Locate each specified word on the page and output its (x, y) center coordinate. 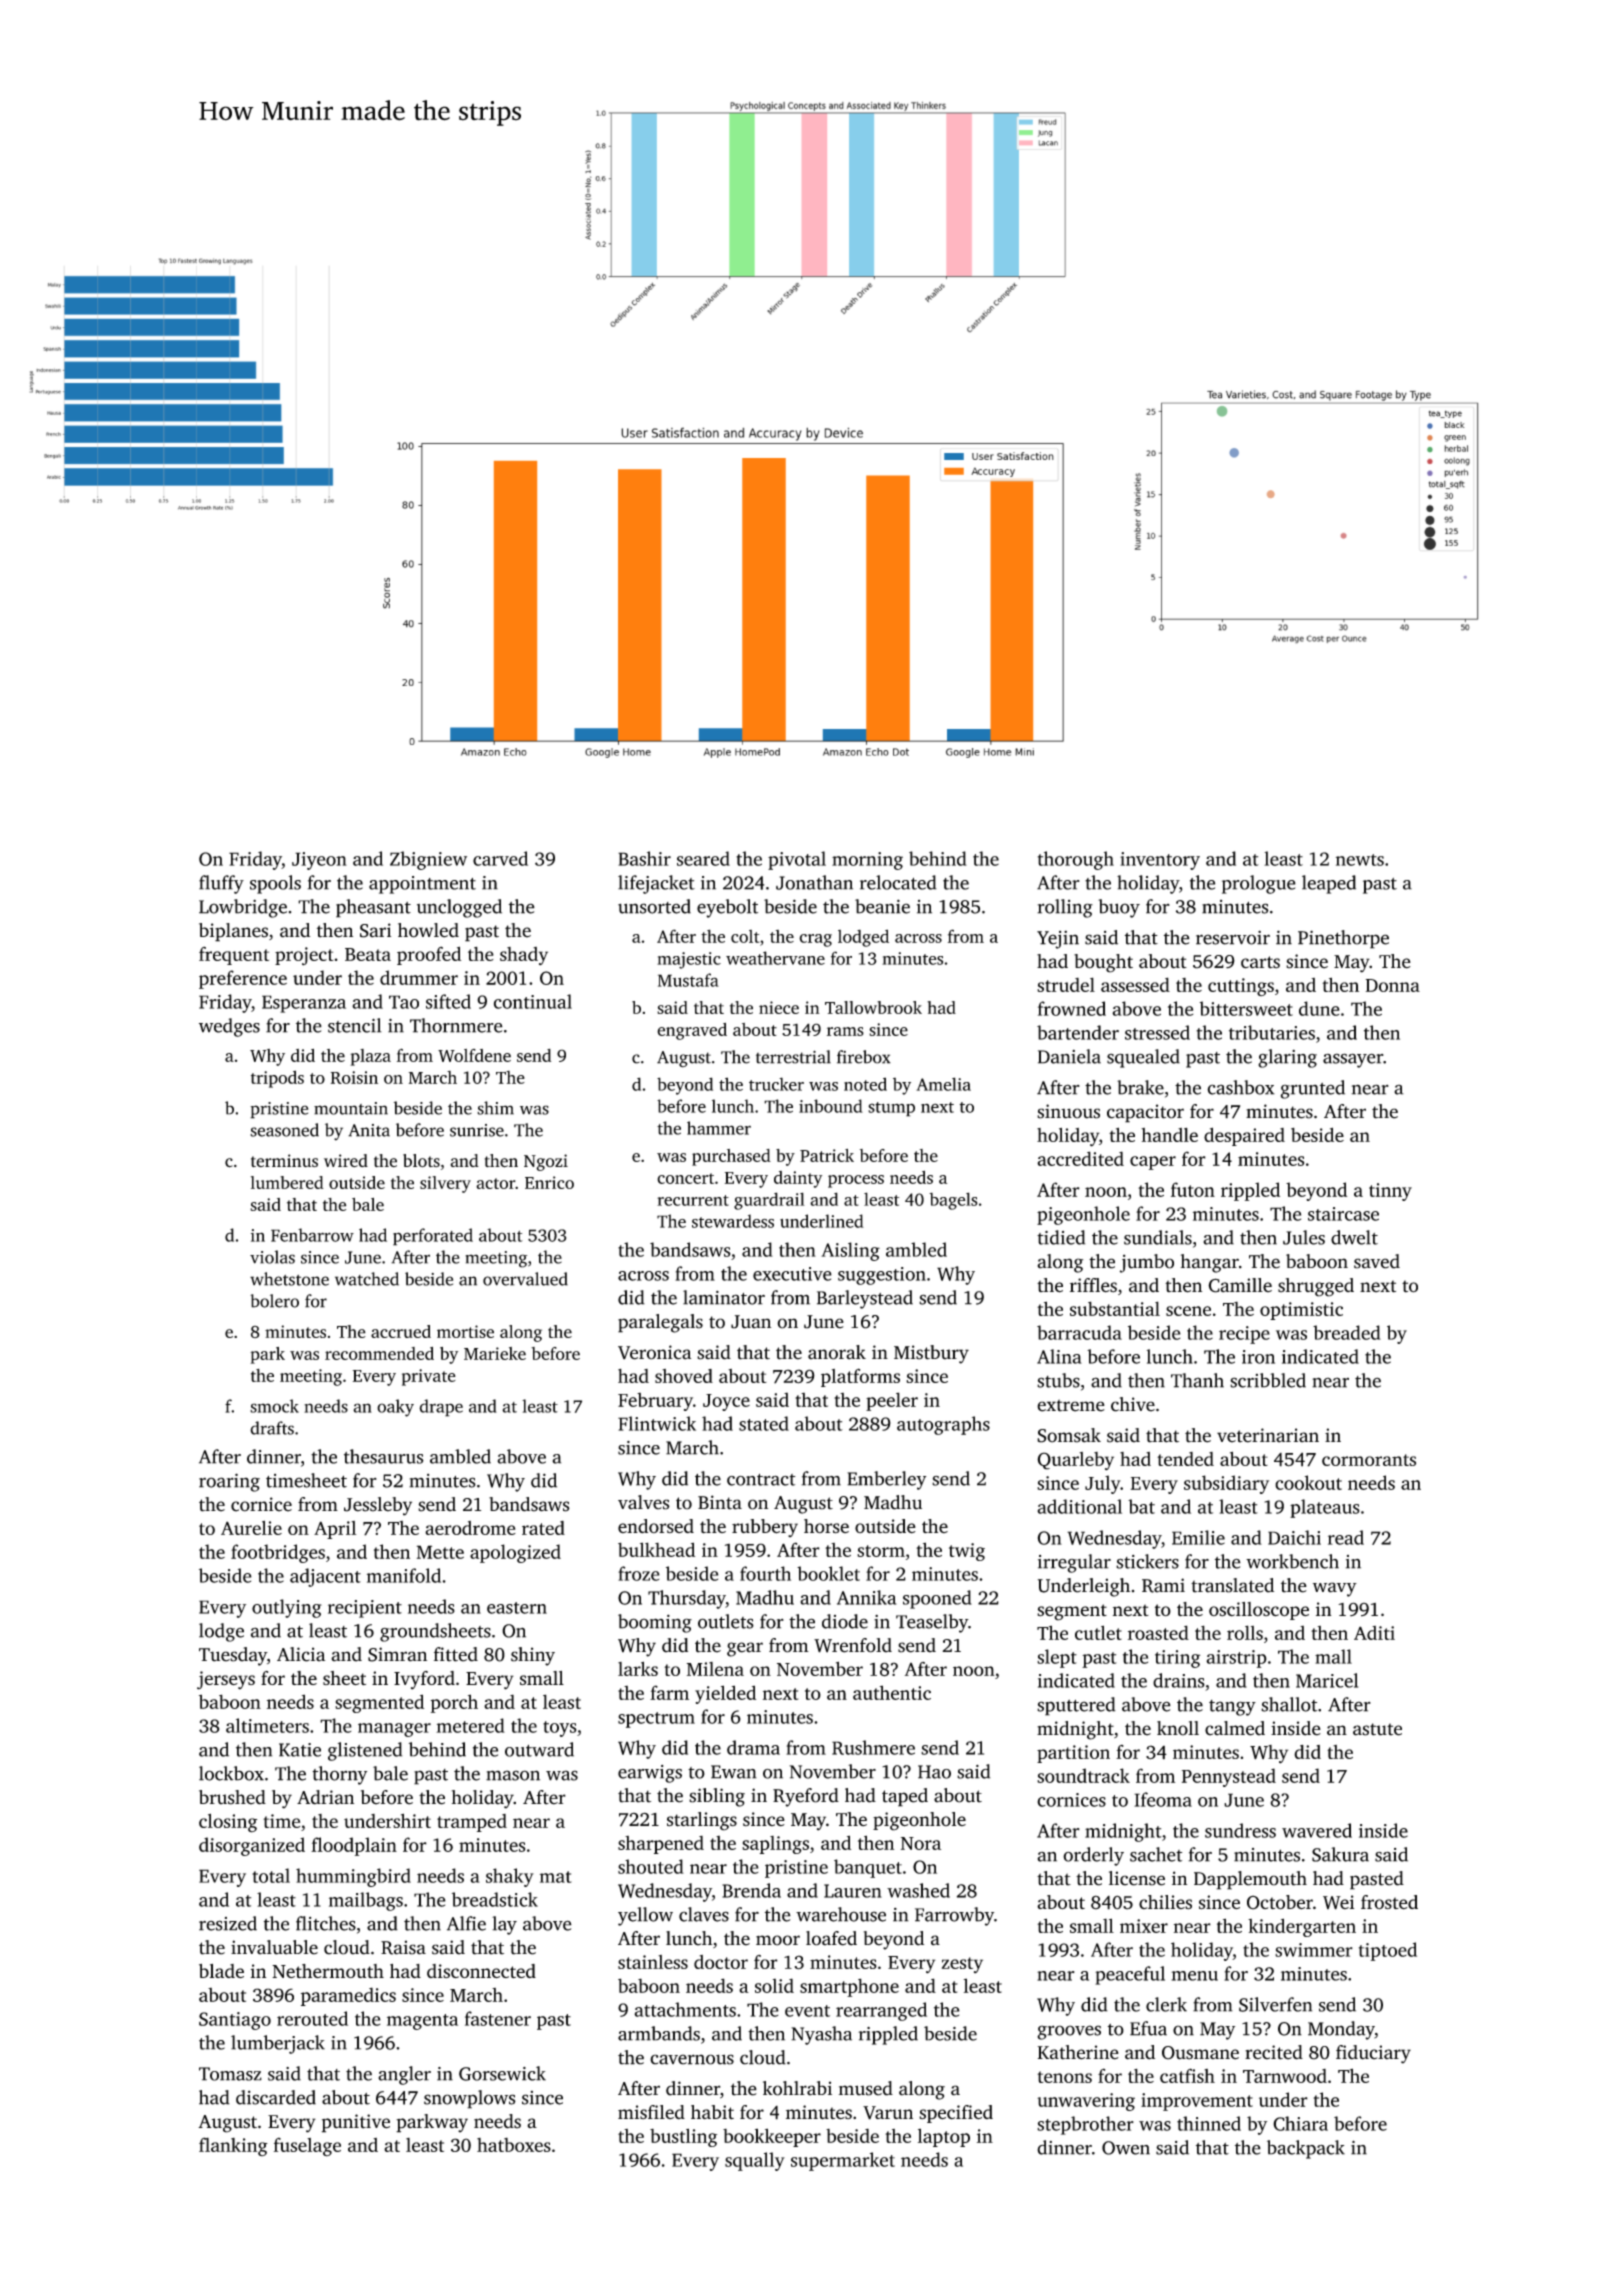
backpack (1306, 2149)
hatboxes (514, 2145)
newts (1360, 860)
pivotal (797, 860)
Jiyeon (319, 861)
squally (755, 2161)
